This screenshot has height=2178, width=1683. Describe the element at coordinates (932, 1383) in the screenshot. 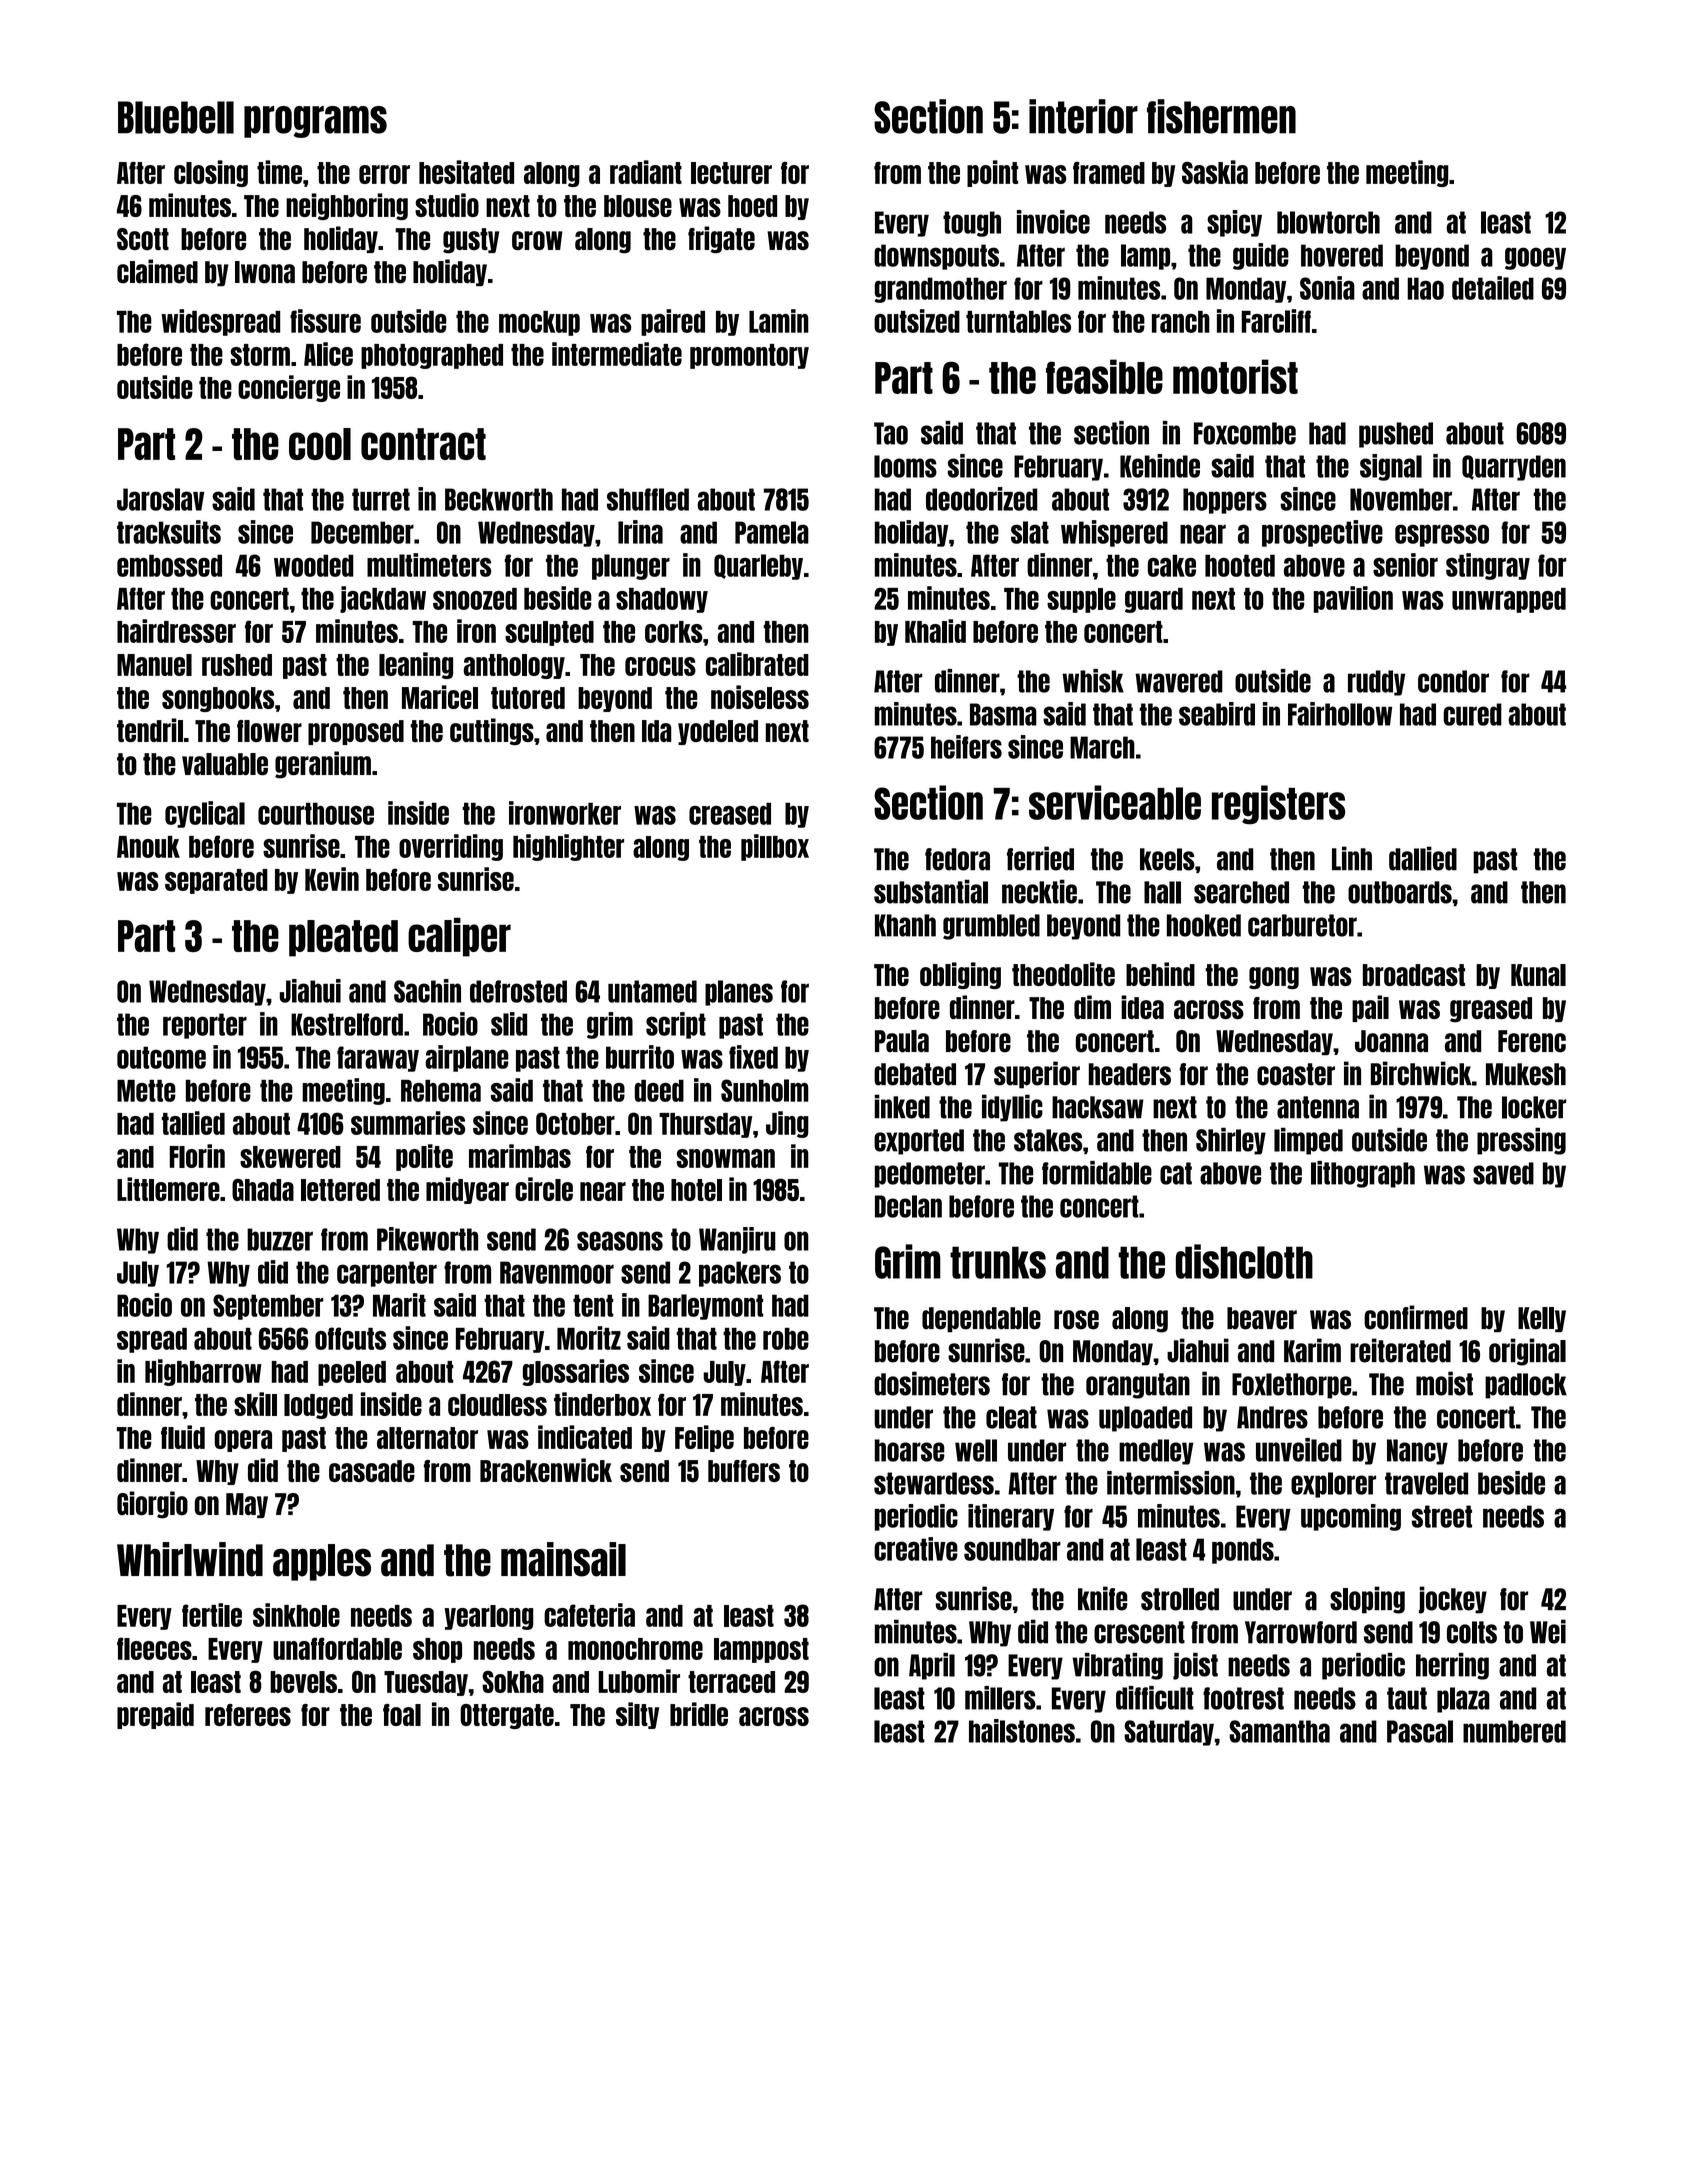

I see `dosimeters` at that location.
